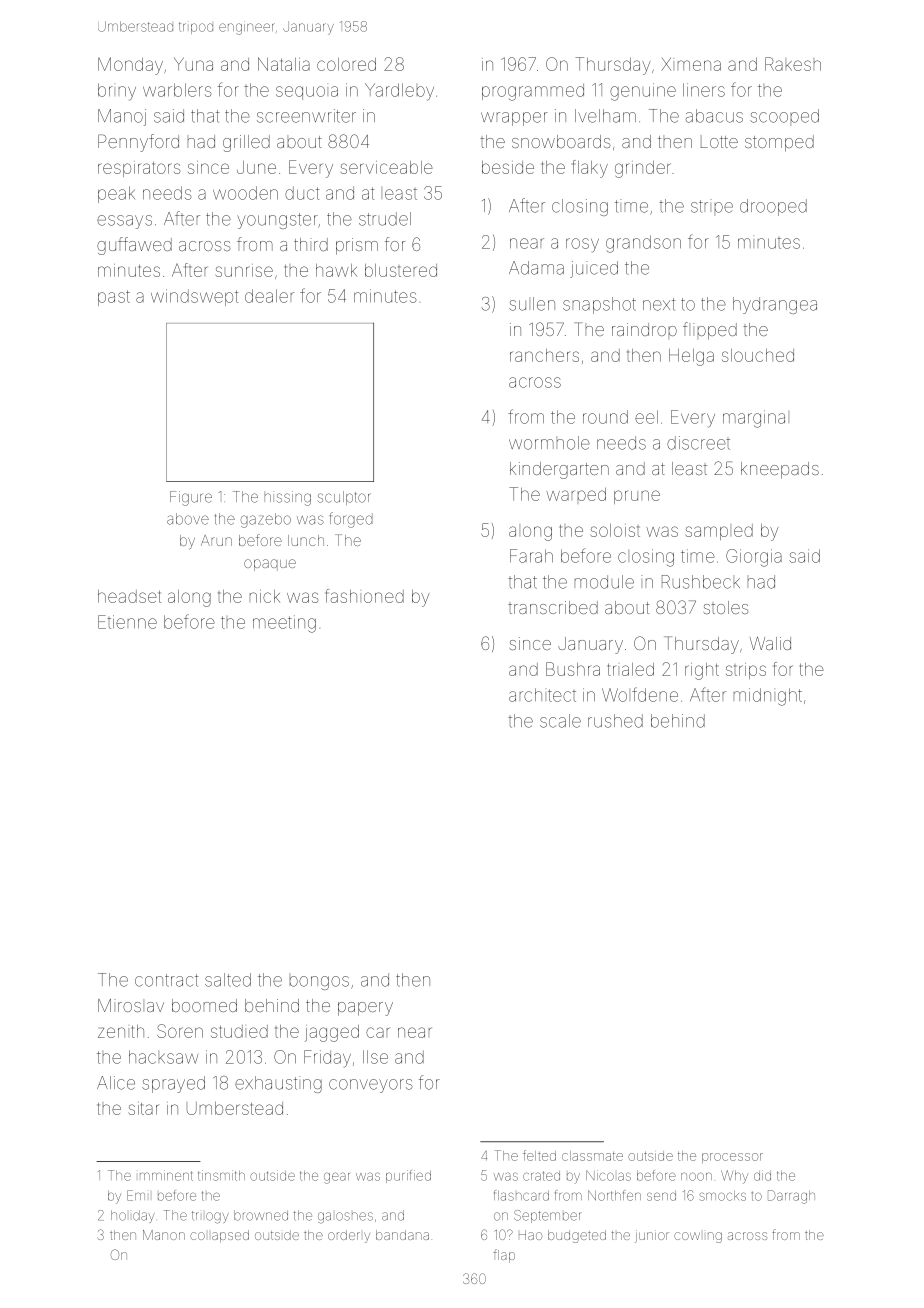 The height and width of the page is (1308, 924). Describe the element at coordinates (121, 1031) in the page. I see `zenith` at that location.
